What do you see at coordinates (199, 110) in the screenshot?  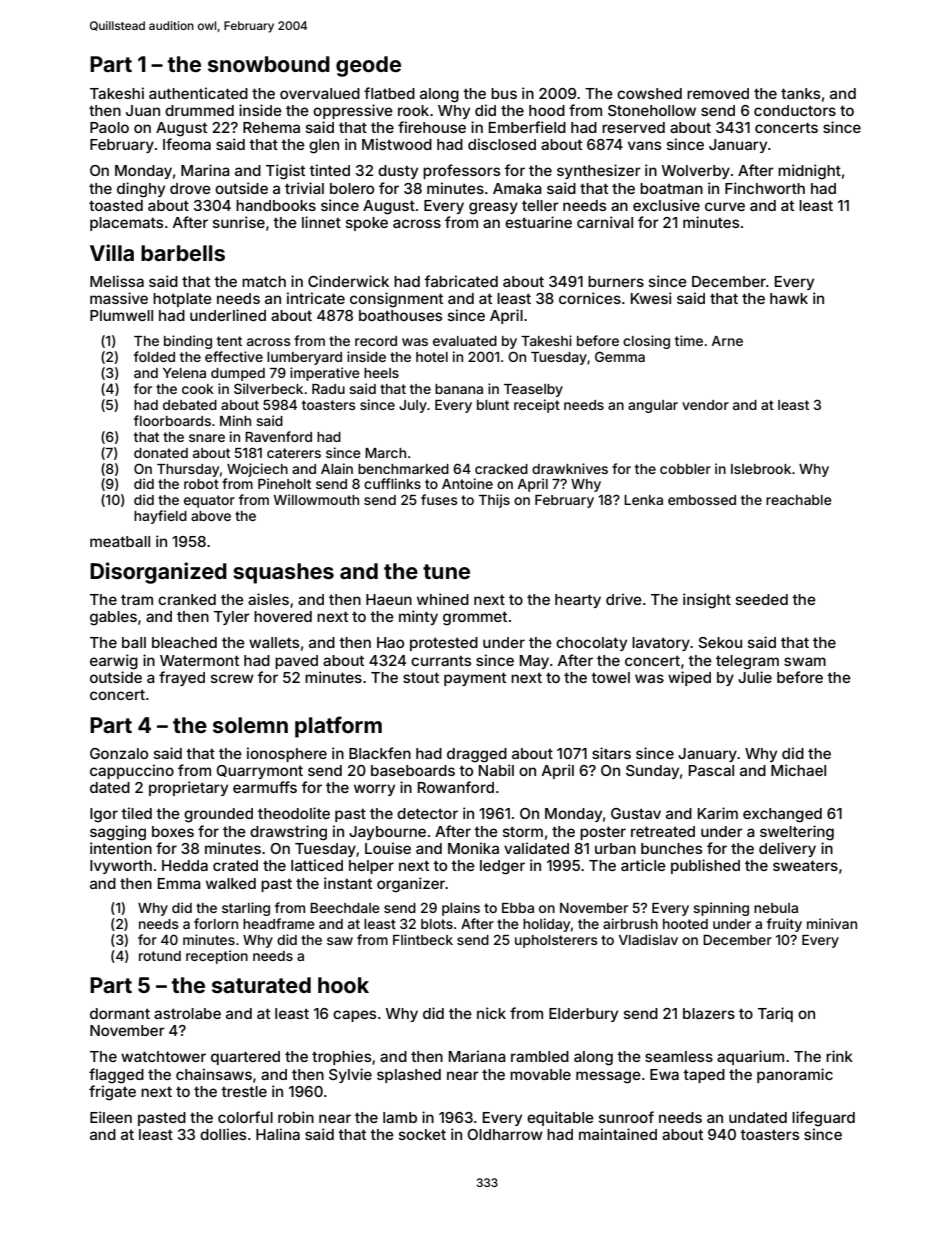 I see `drummed` at bounding box center [199, 110].
